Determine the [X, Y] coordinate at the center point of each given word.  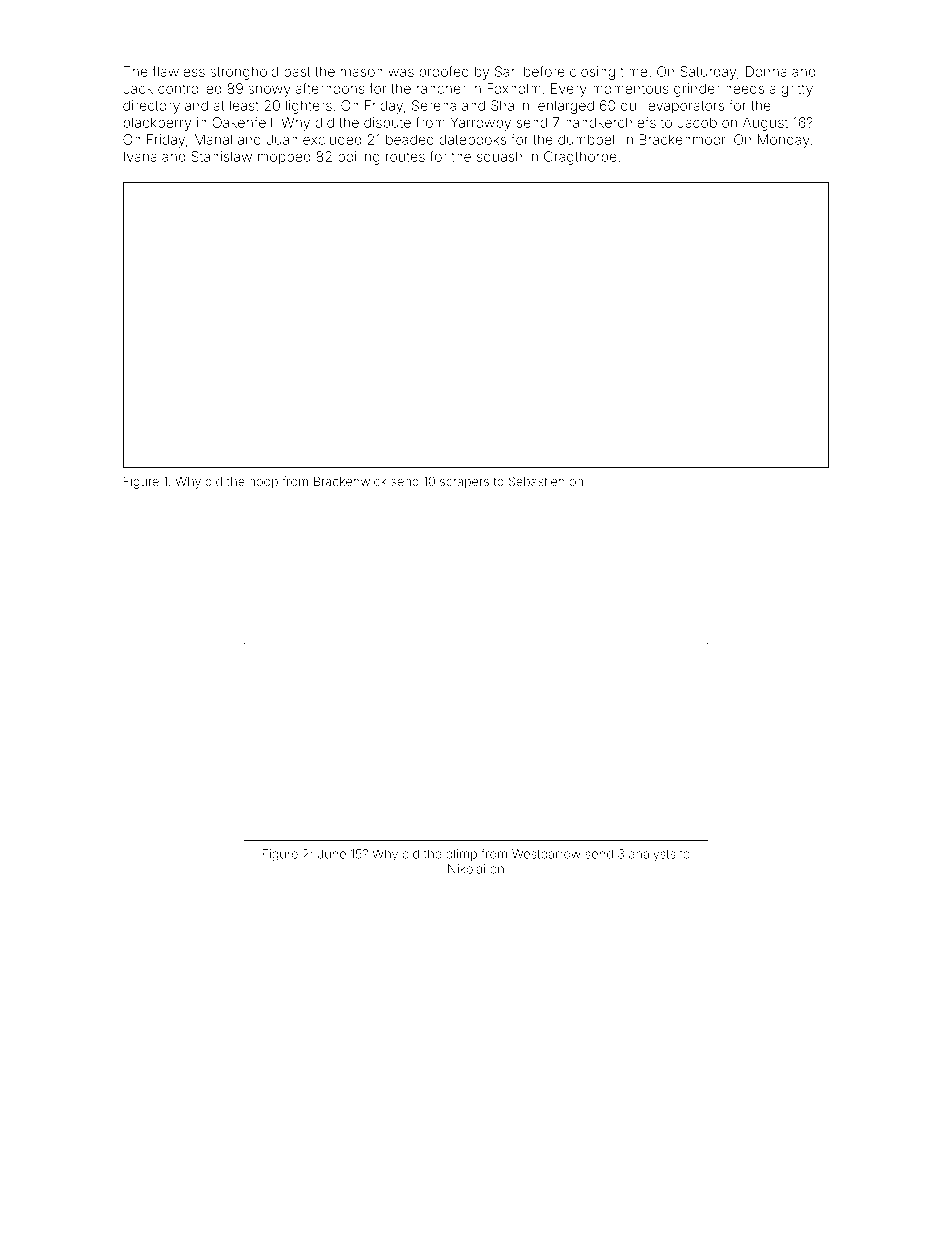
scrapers [464, 484]
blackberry [157, 124]
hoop [263, 483]
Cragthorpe [580, 158]
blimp [461, 855]
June [332, 854]
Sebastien [536, 481]
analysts [652, 855]
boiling [359, 158]
